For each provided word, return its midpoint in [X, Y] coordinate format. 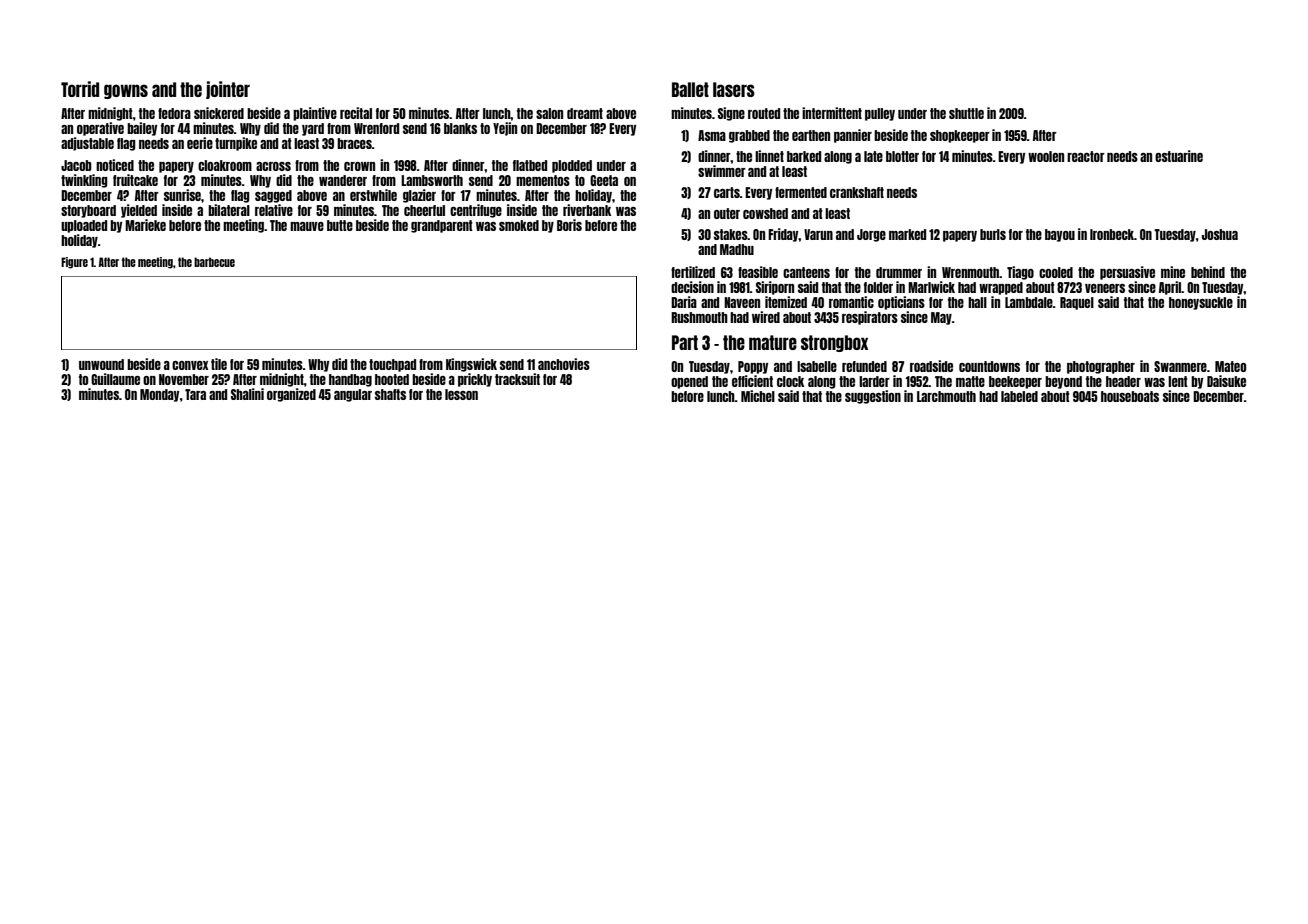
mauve [307, 226]
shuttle [966, 113]
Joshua [1220, 234]
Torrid [80, 89]
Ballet [690, 89]
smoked [519, 225]
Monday [159, 395]
